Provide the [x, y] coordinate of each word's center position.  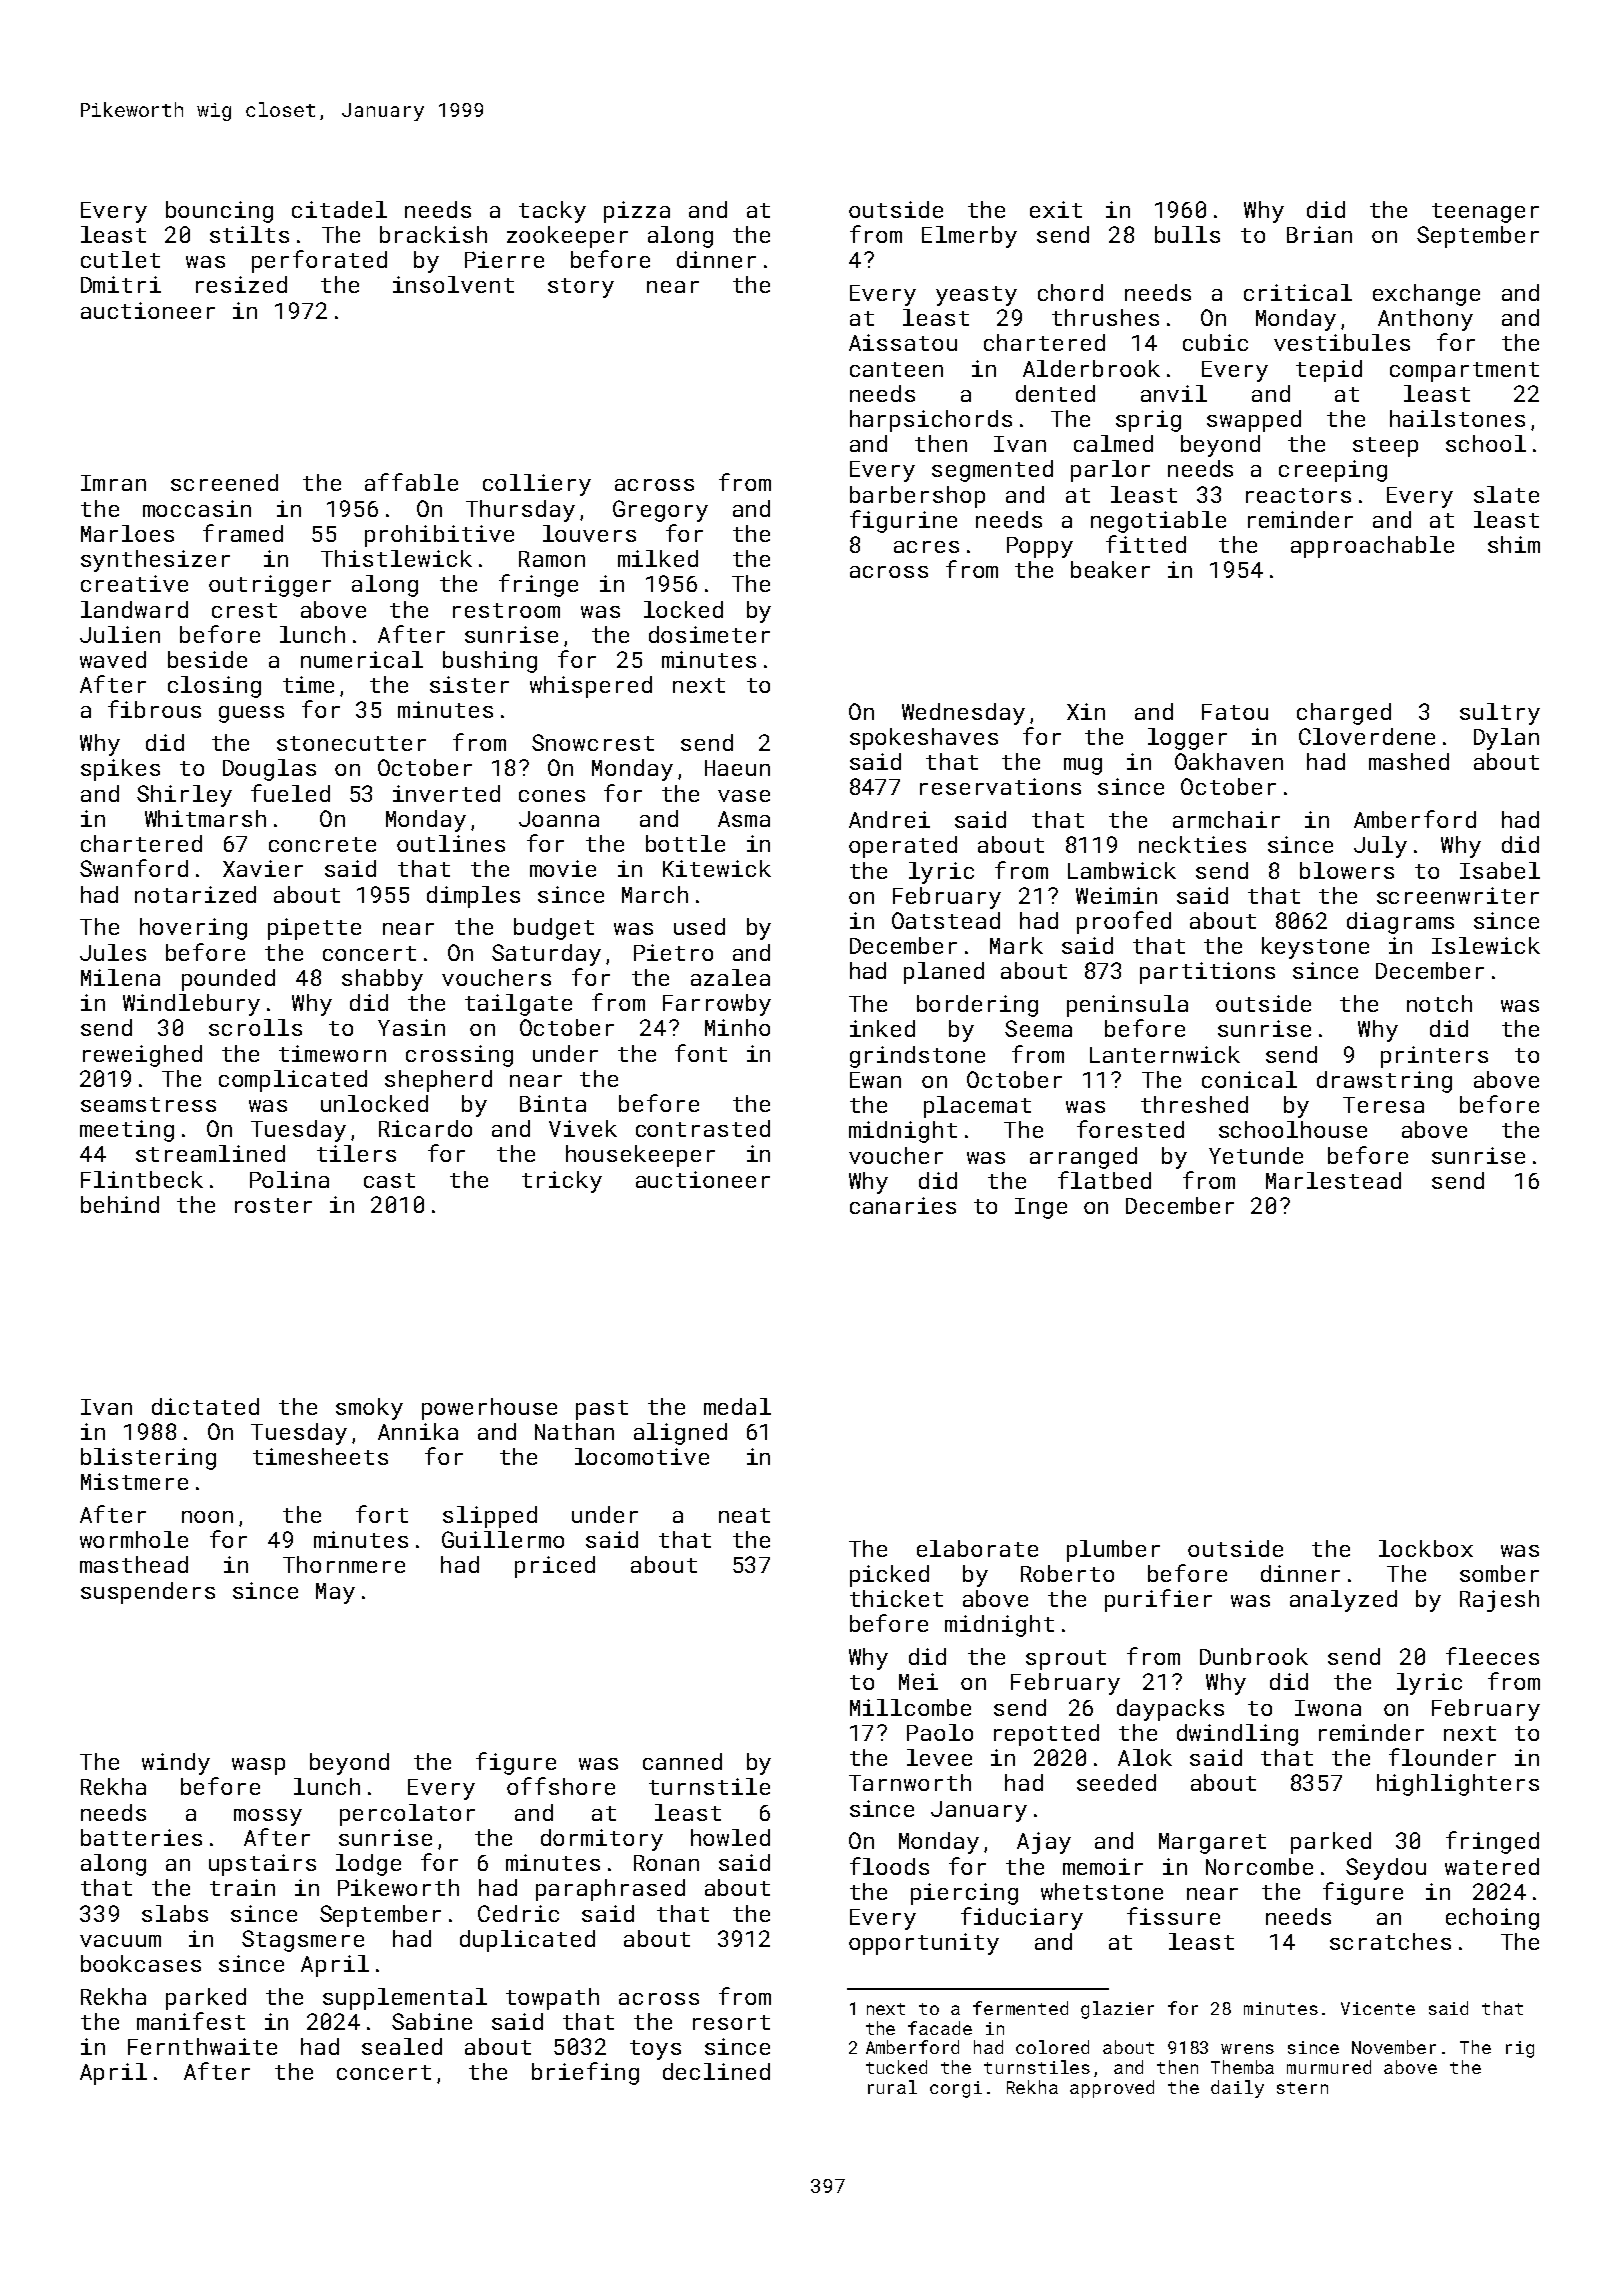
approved [1112, 2089]
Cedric [518, 1913]
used [699, 926]
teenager [1485, 213]
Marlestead [1333, 1180]
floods [889, 1866]
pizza [637, 212]
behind [120, 1204]
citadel [339, 209]
